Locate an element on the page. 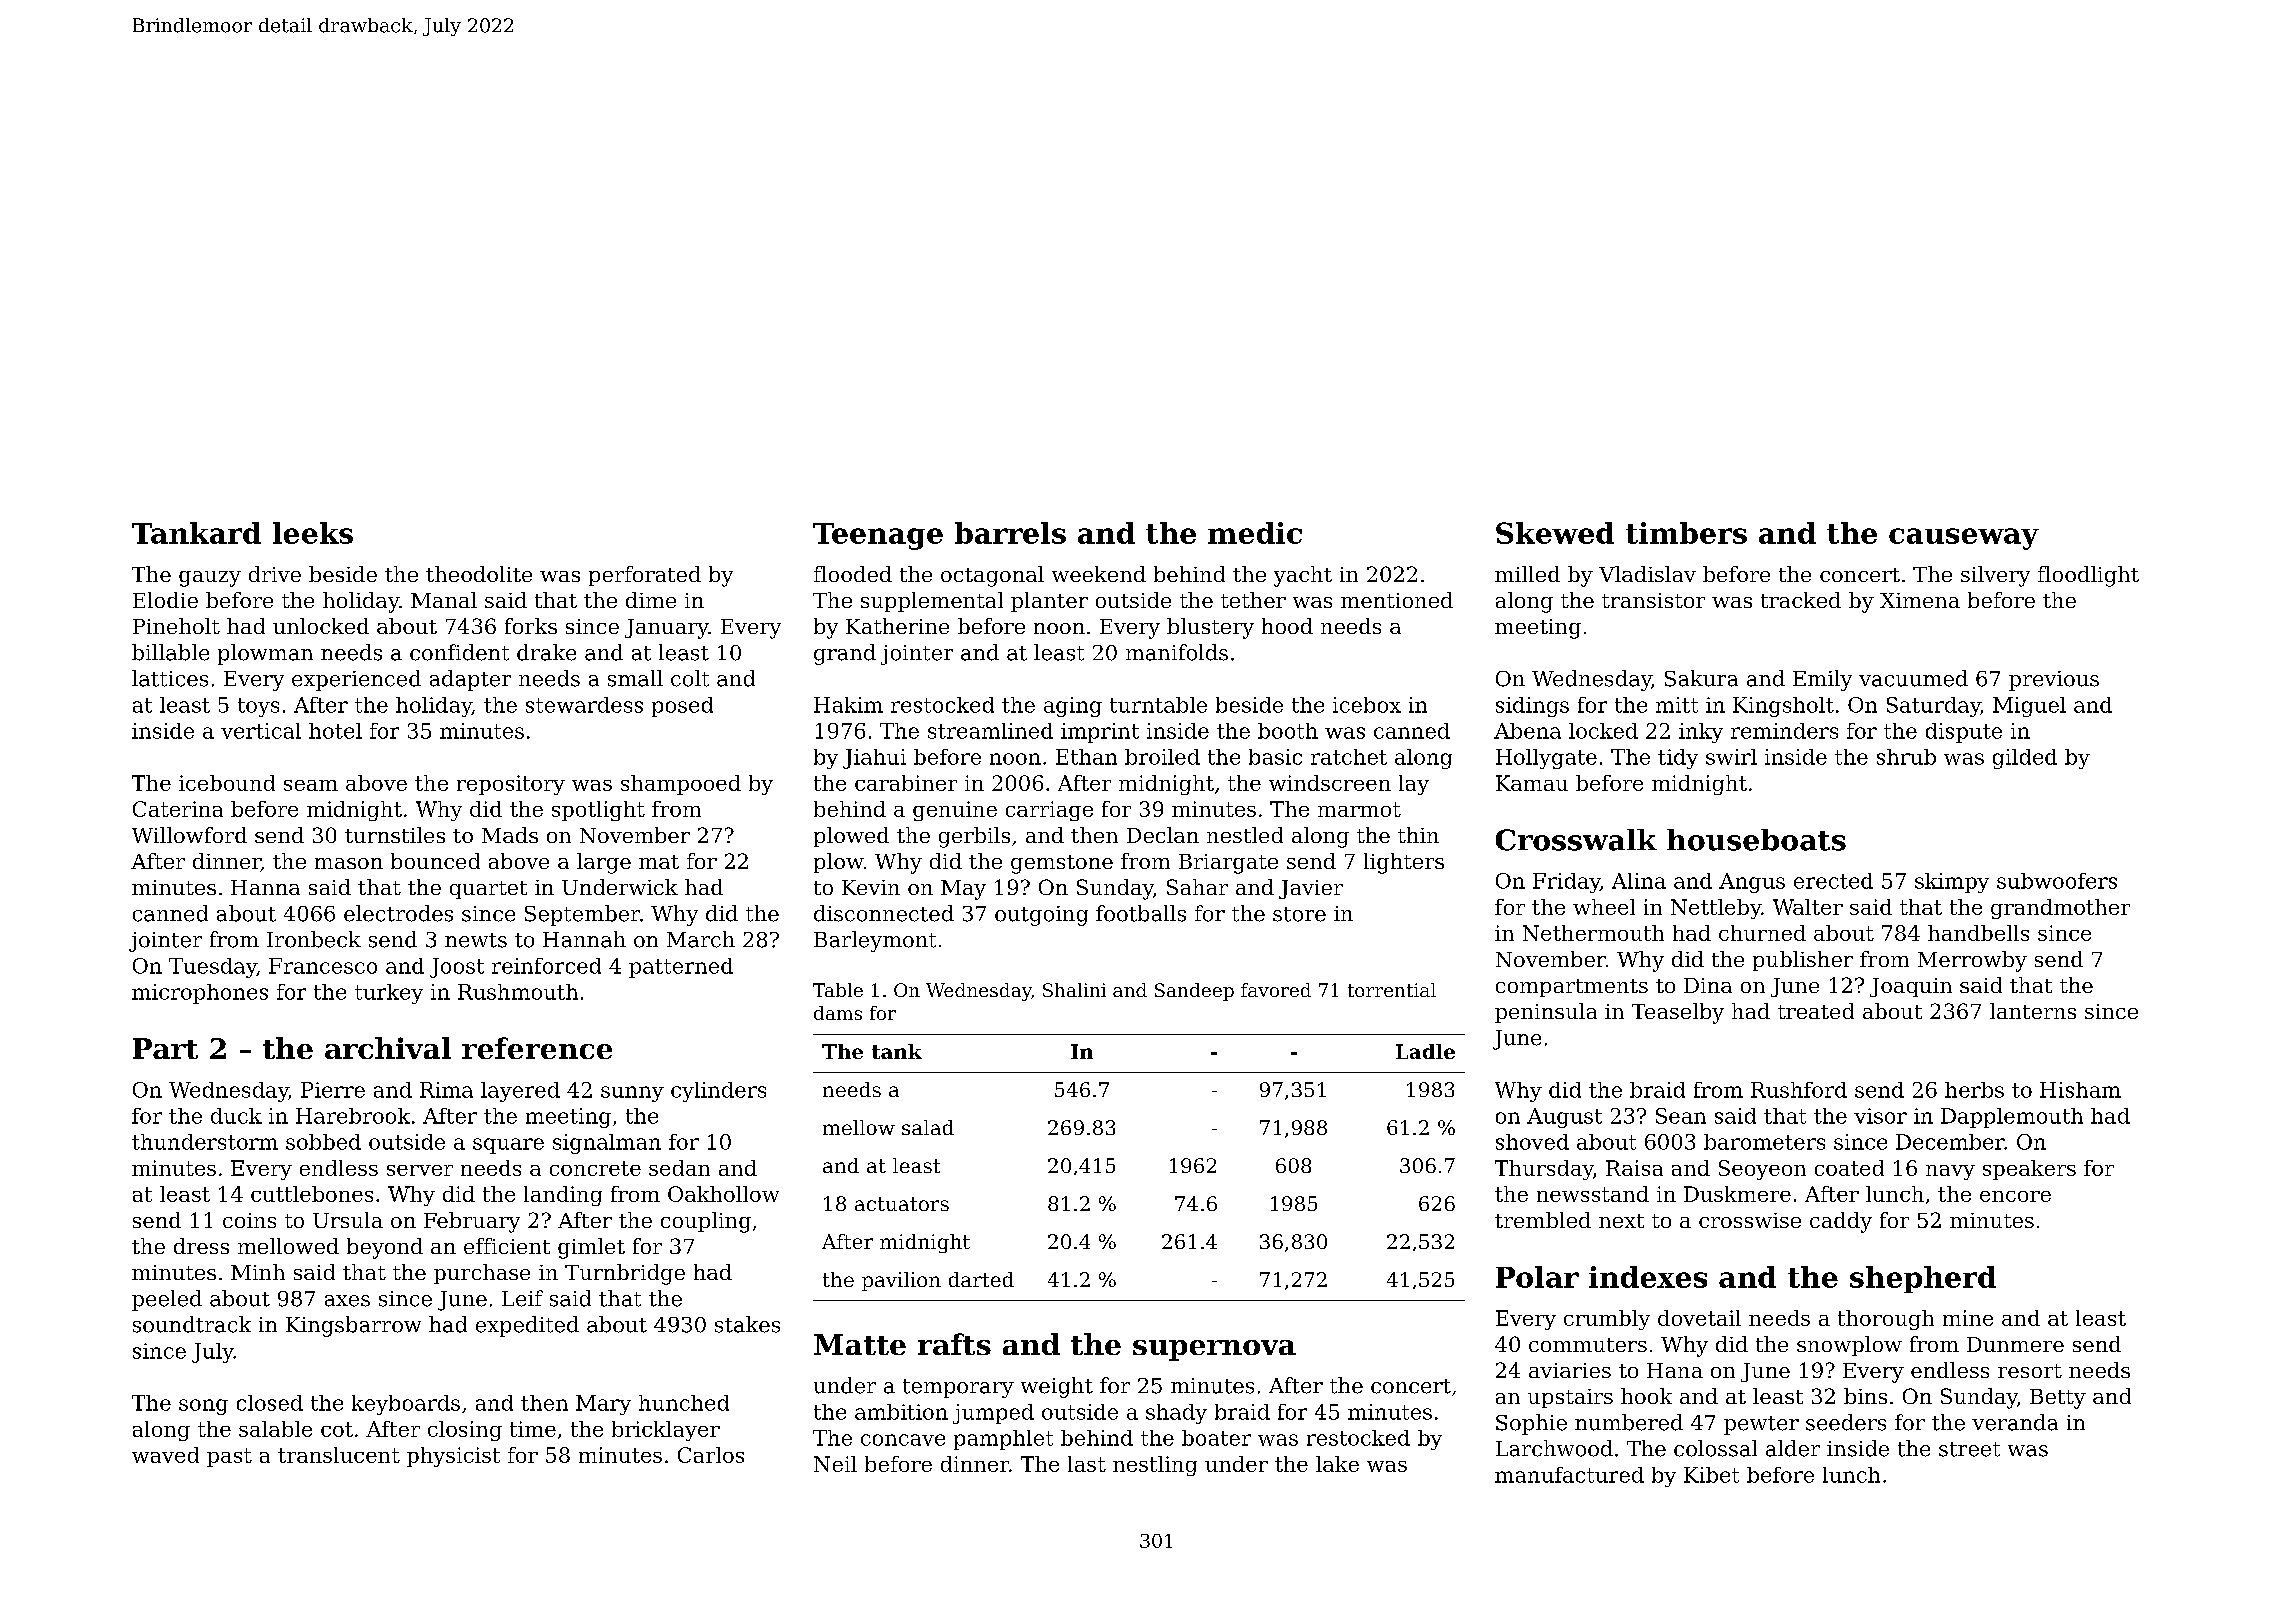  landing is located at coordinates (563, 1196).
